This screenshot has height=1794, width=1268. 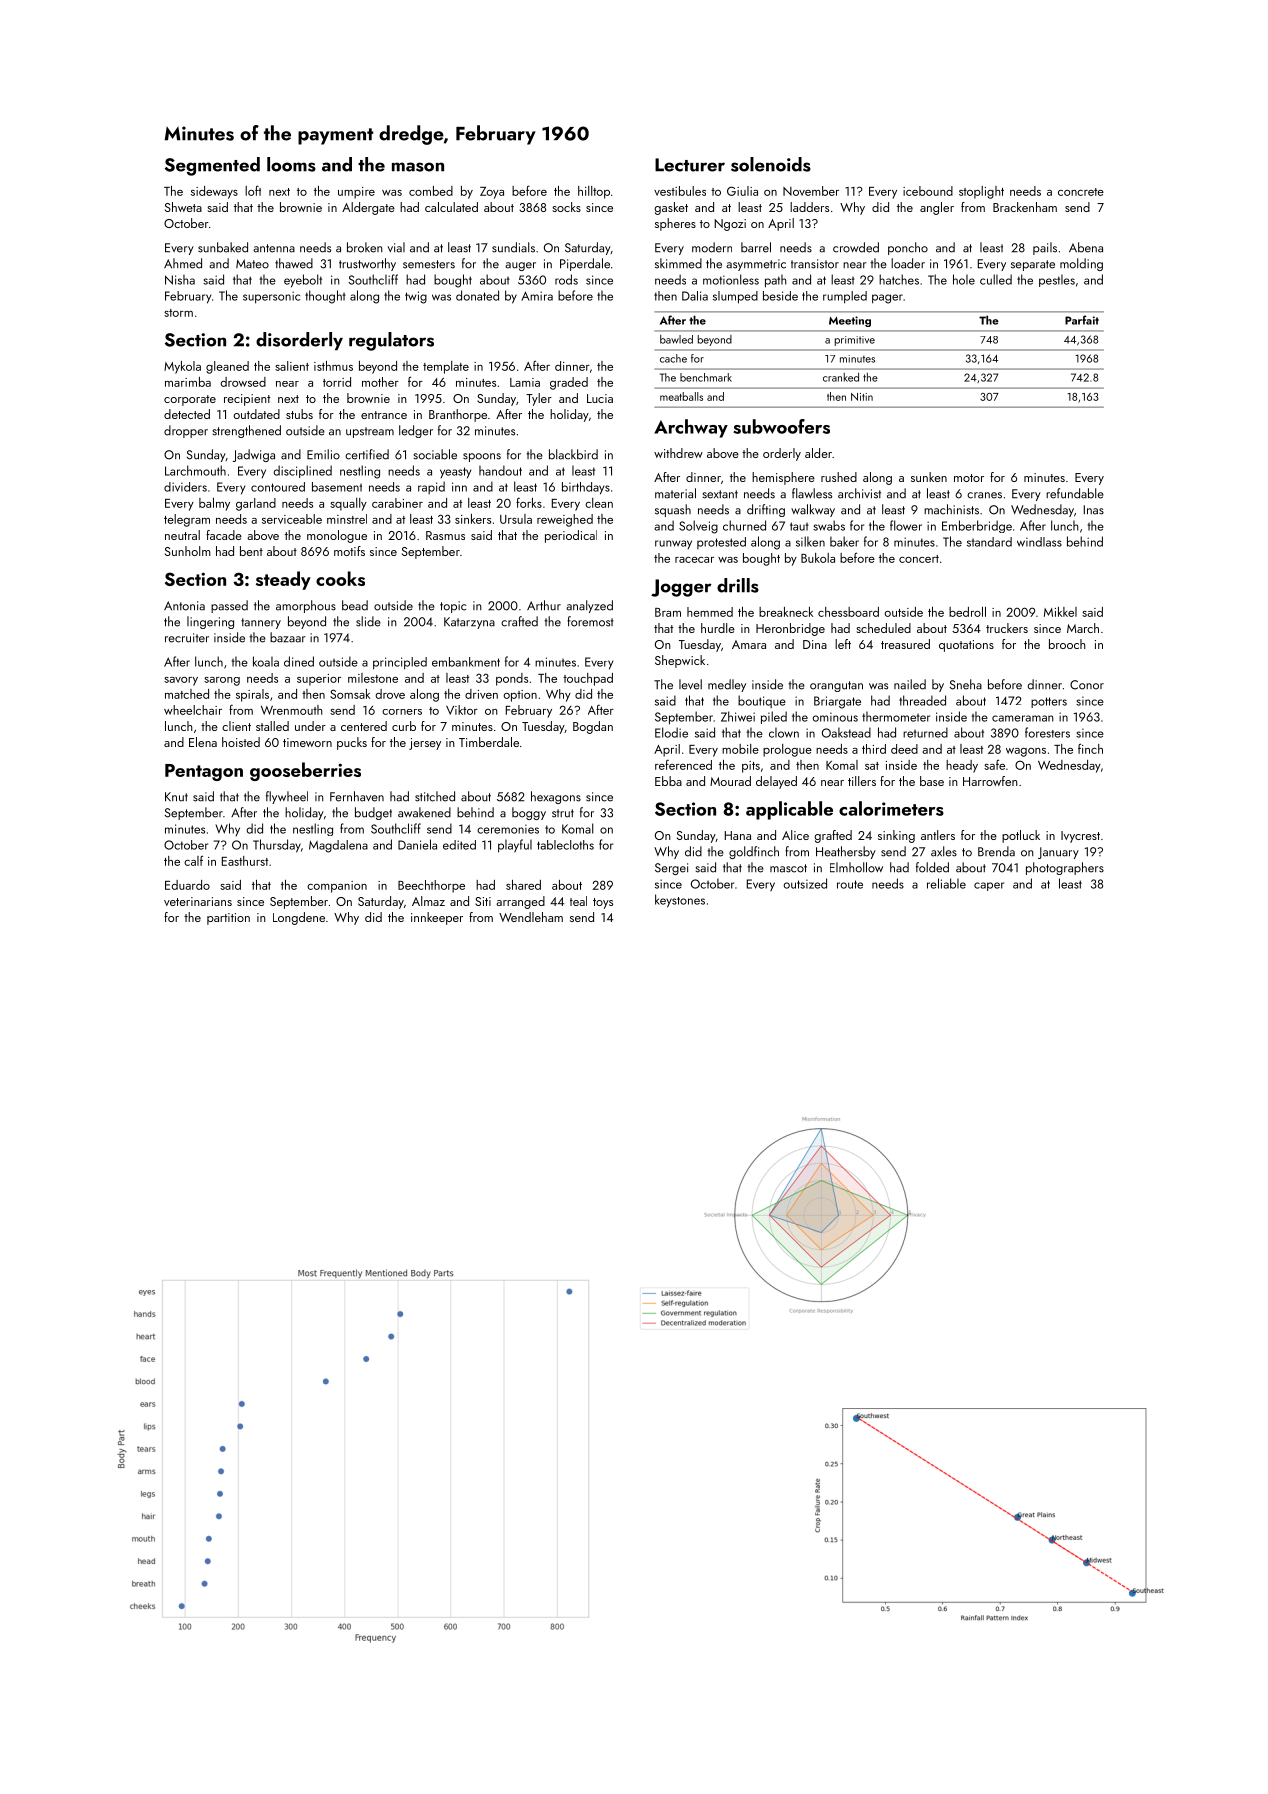 What do you see at coordinates (855, 341) in the screenshot?
I see `primitive` at bounding box center [855, 341].
